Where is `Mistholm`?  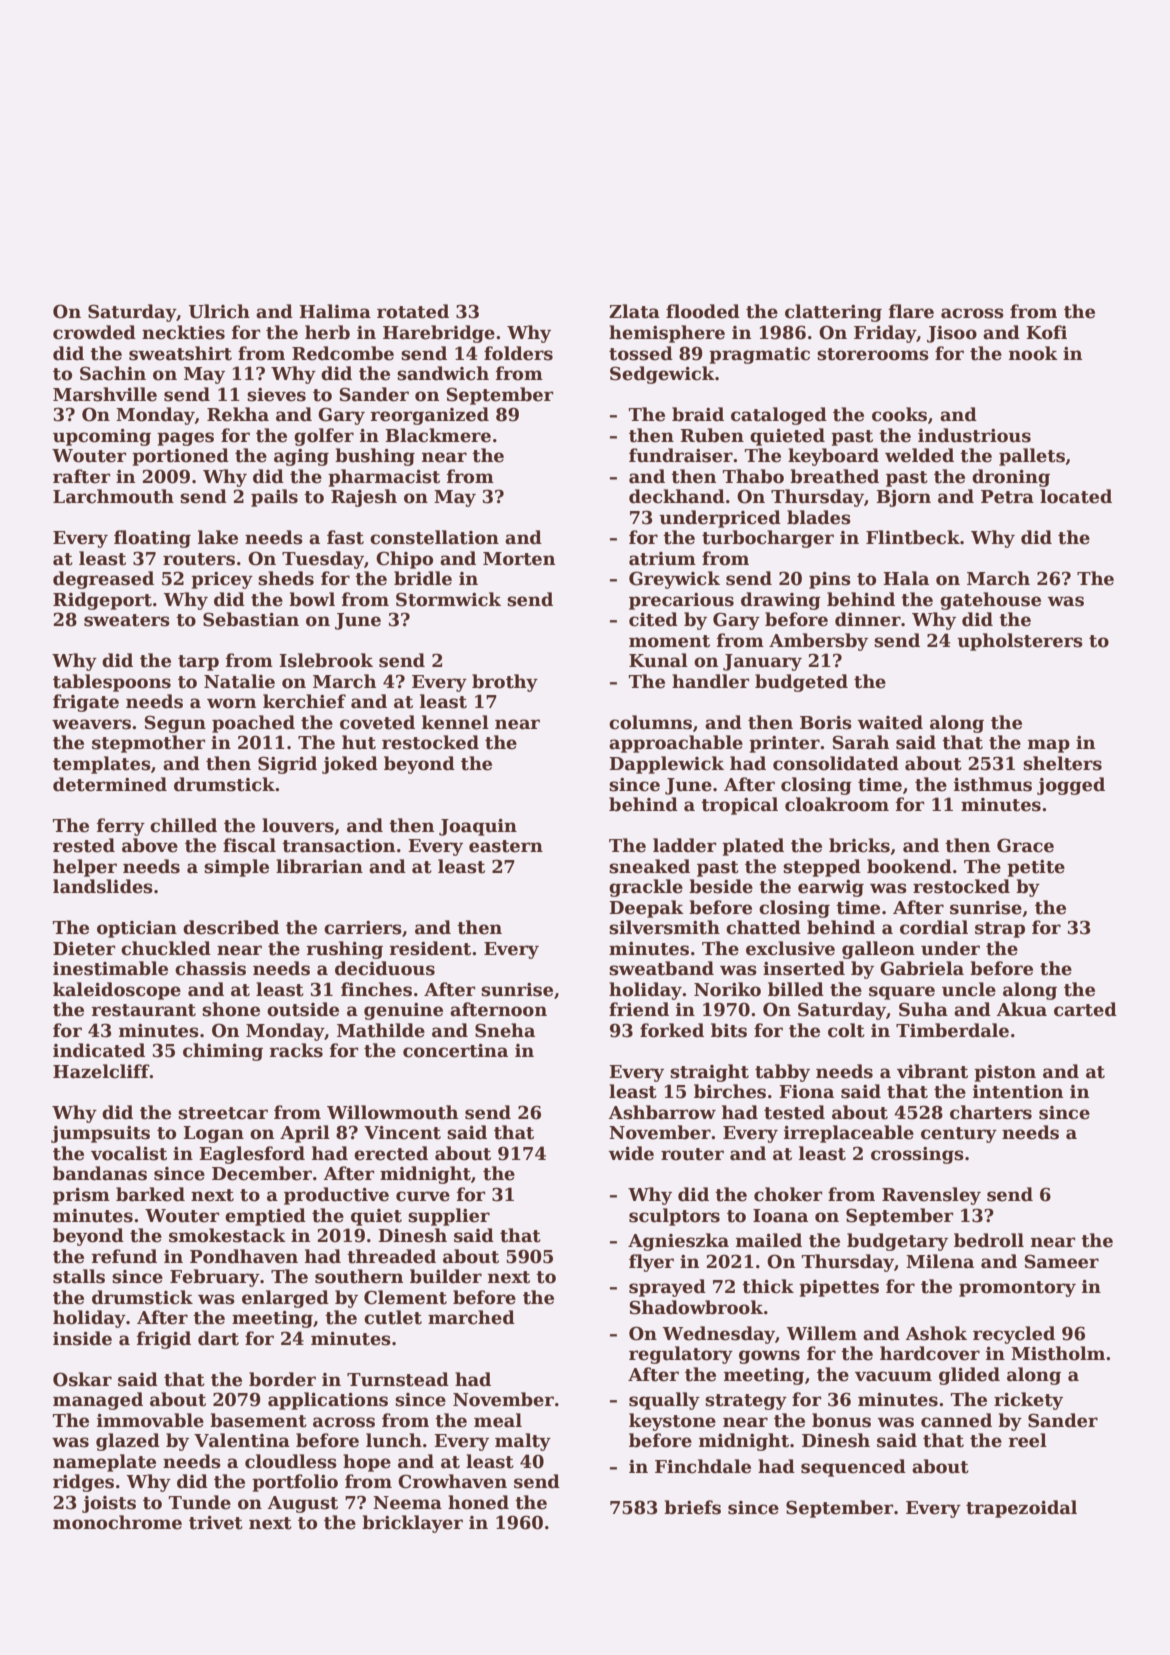
Mistholm is located at coordinates (1058, 1353).
